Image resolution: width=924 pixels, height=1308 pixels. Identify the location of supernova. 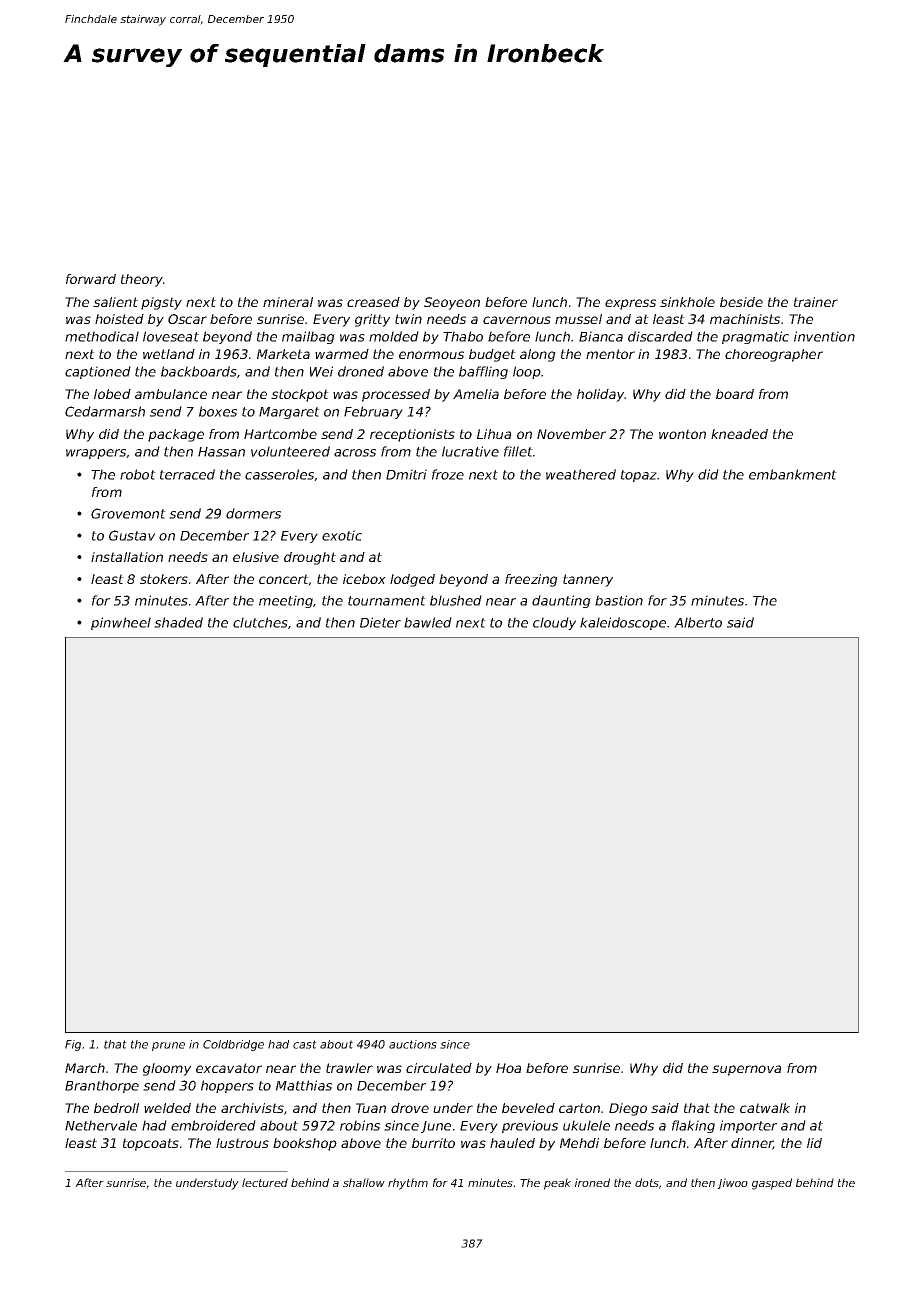
(746, 1070).
